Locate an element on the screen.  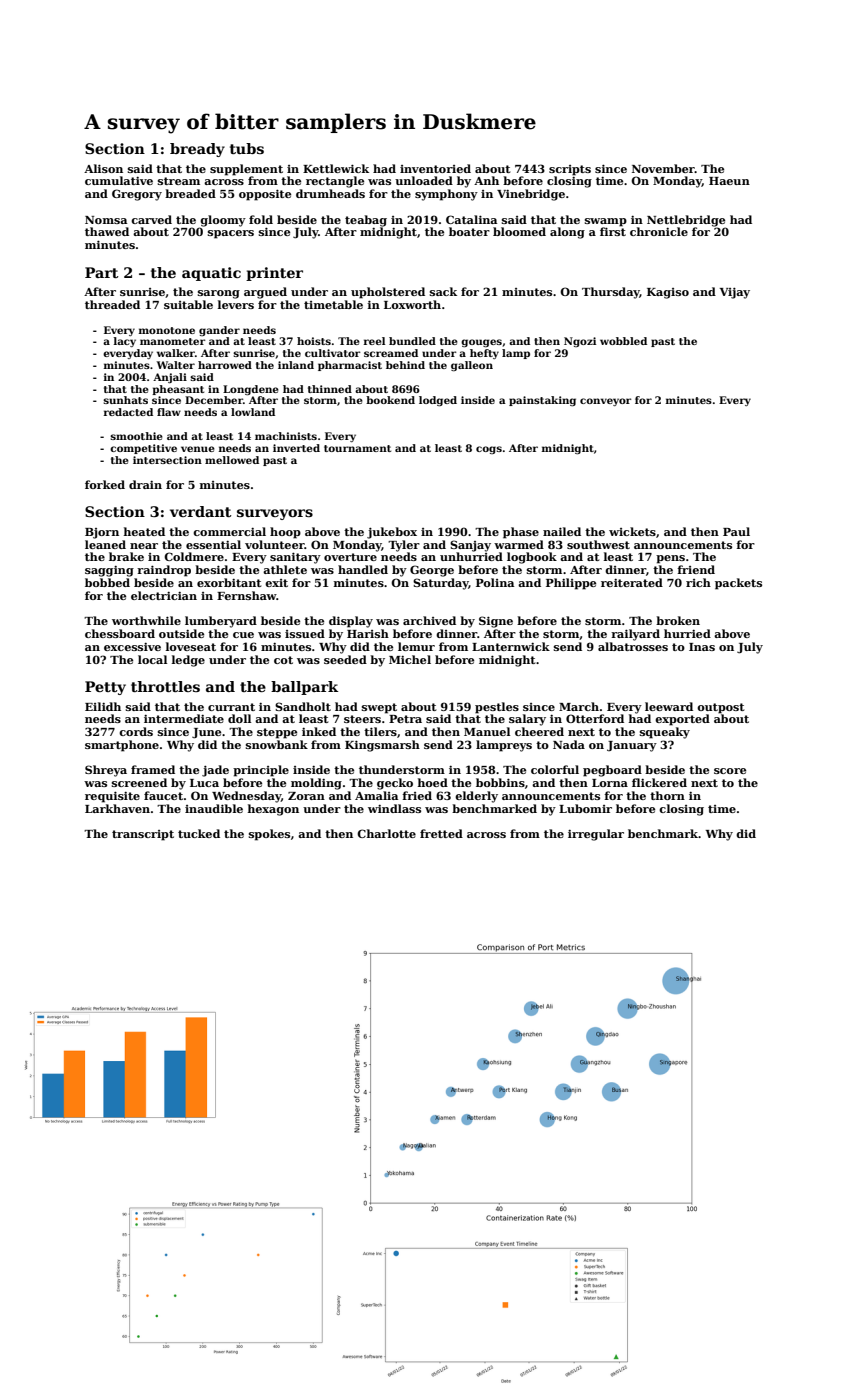
competitive is located at coordinates (143, 449).
